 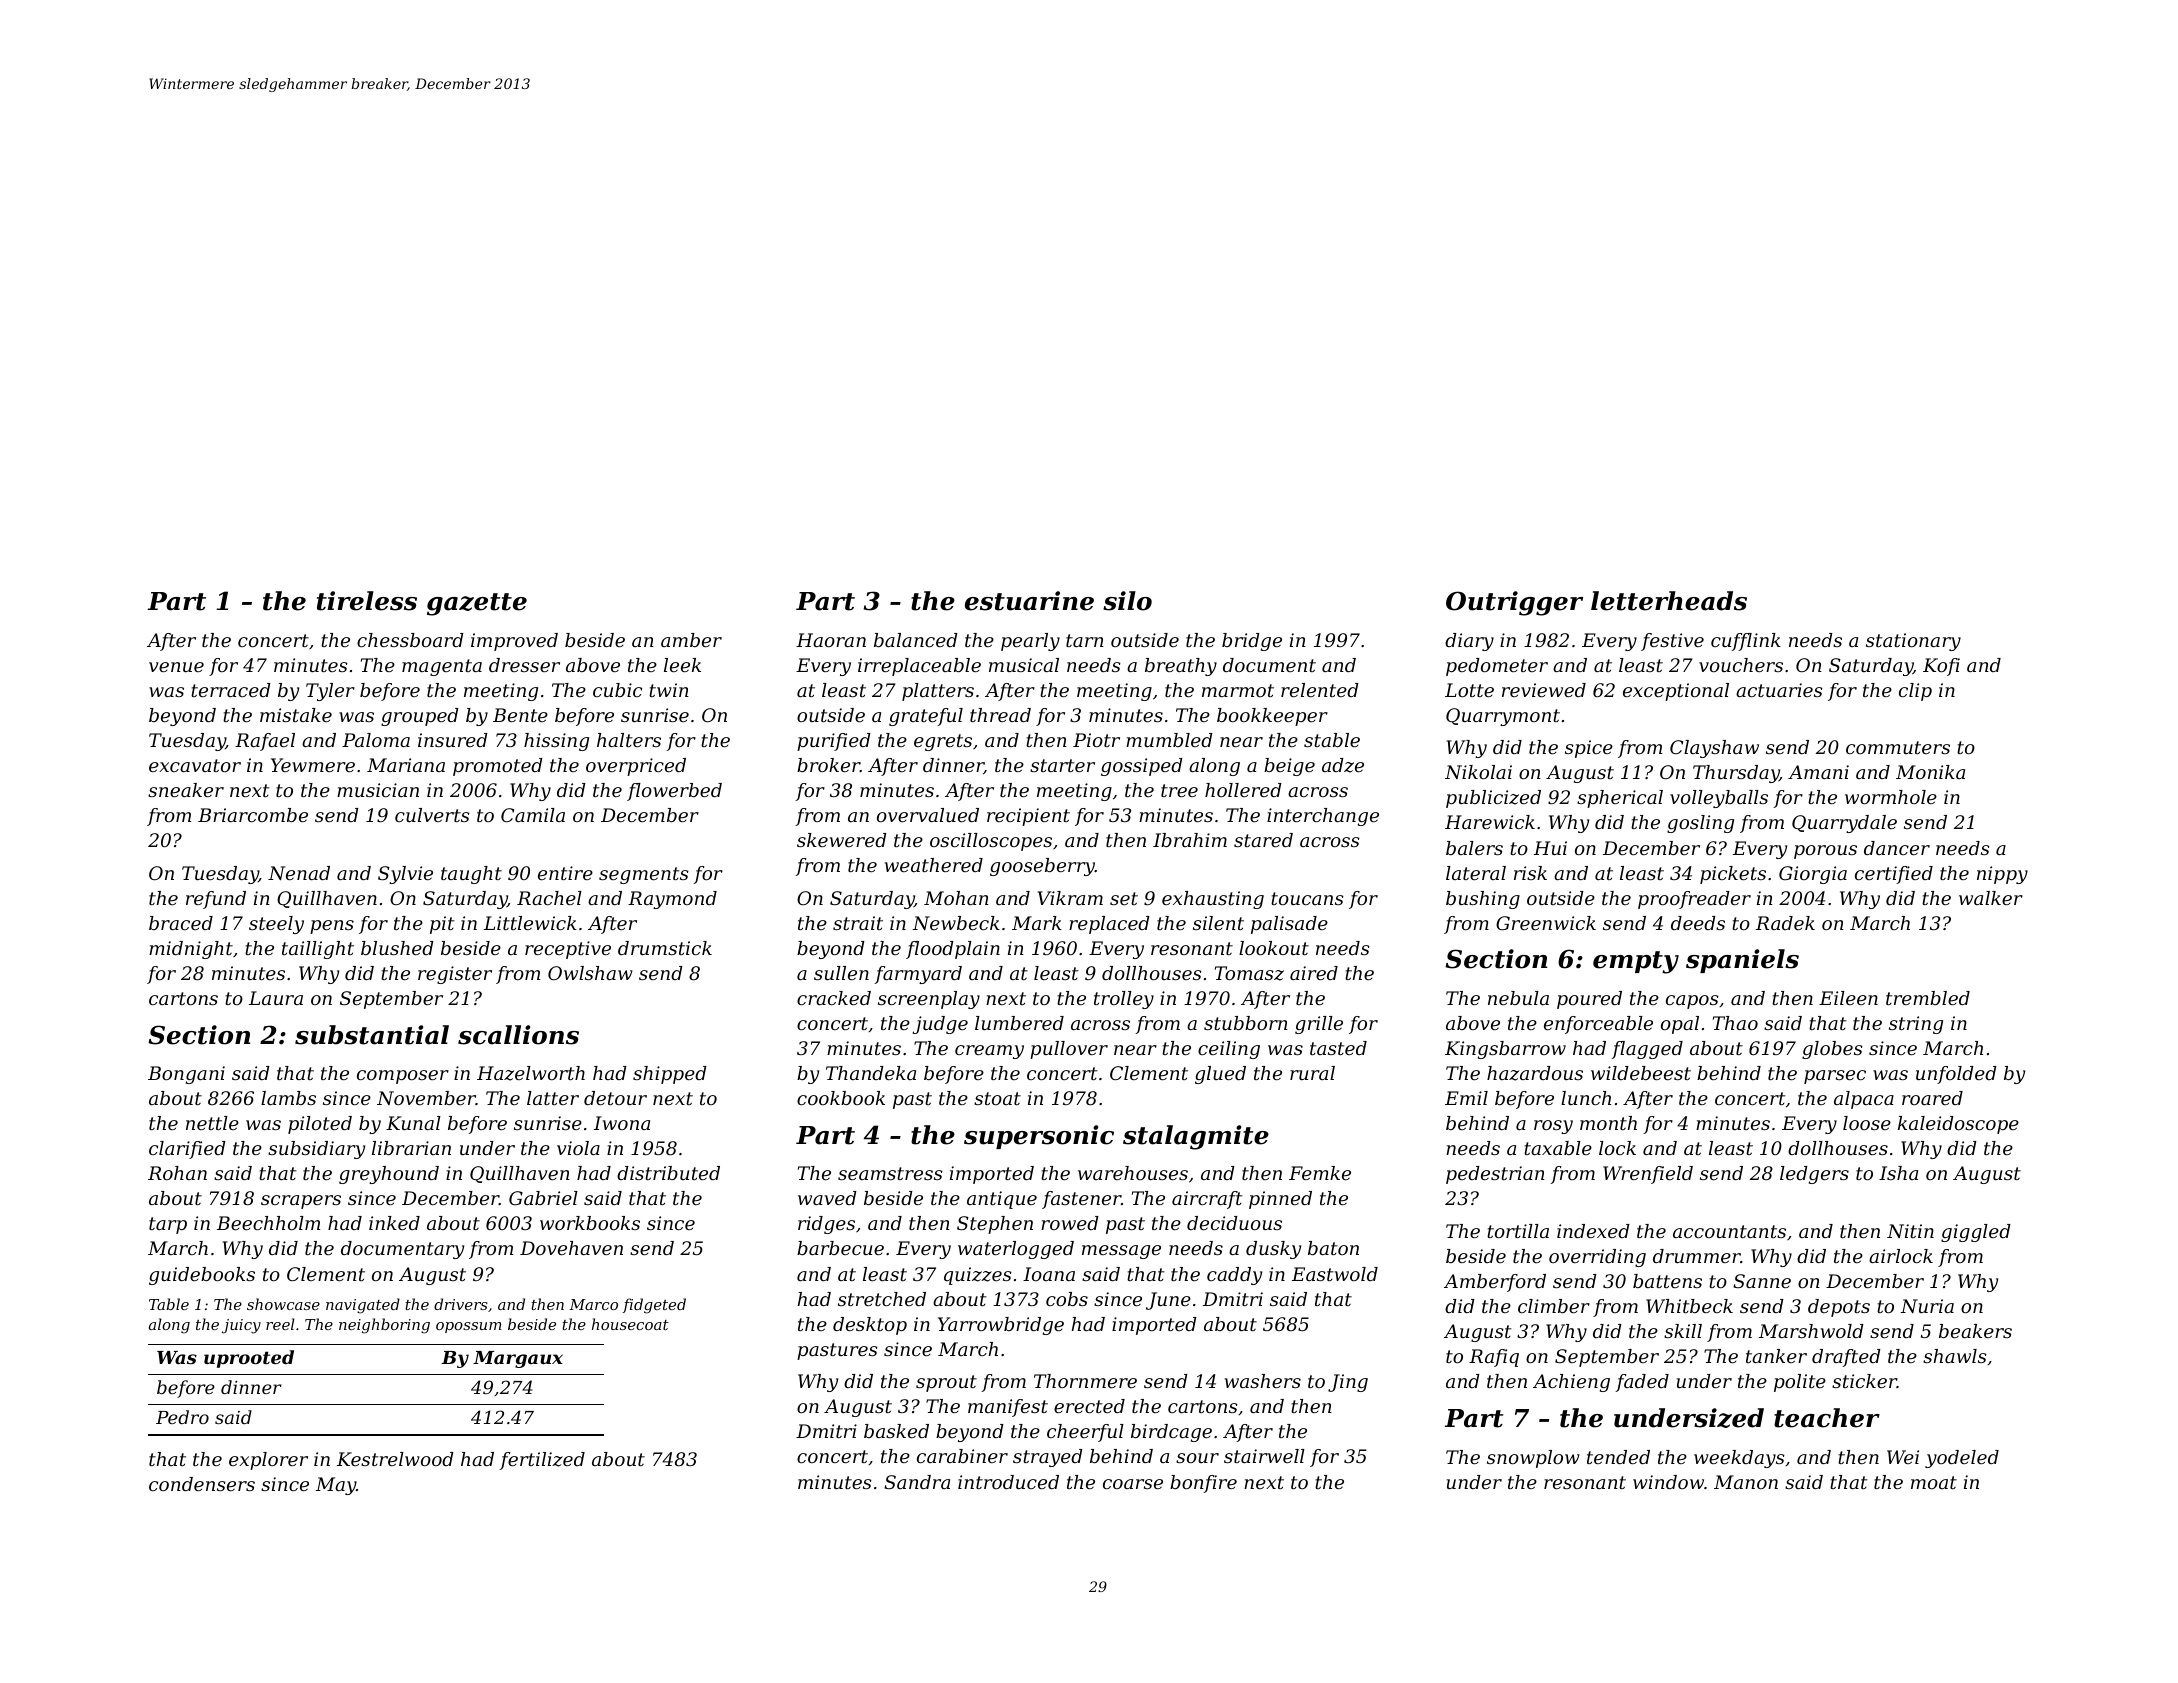 I want to click on sprout, so click(x=946, y=1383).
